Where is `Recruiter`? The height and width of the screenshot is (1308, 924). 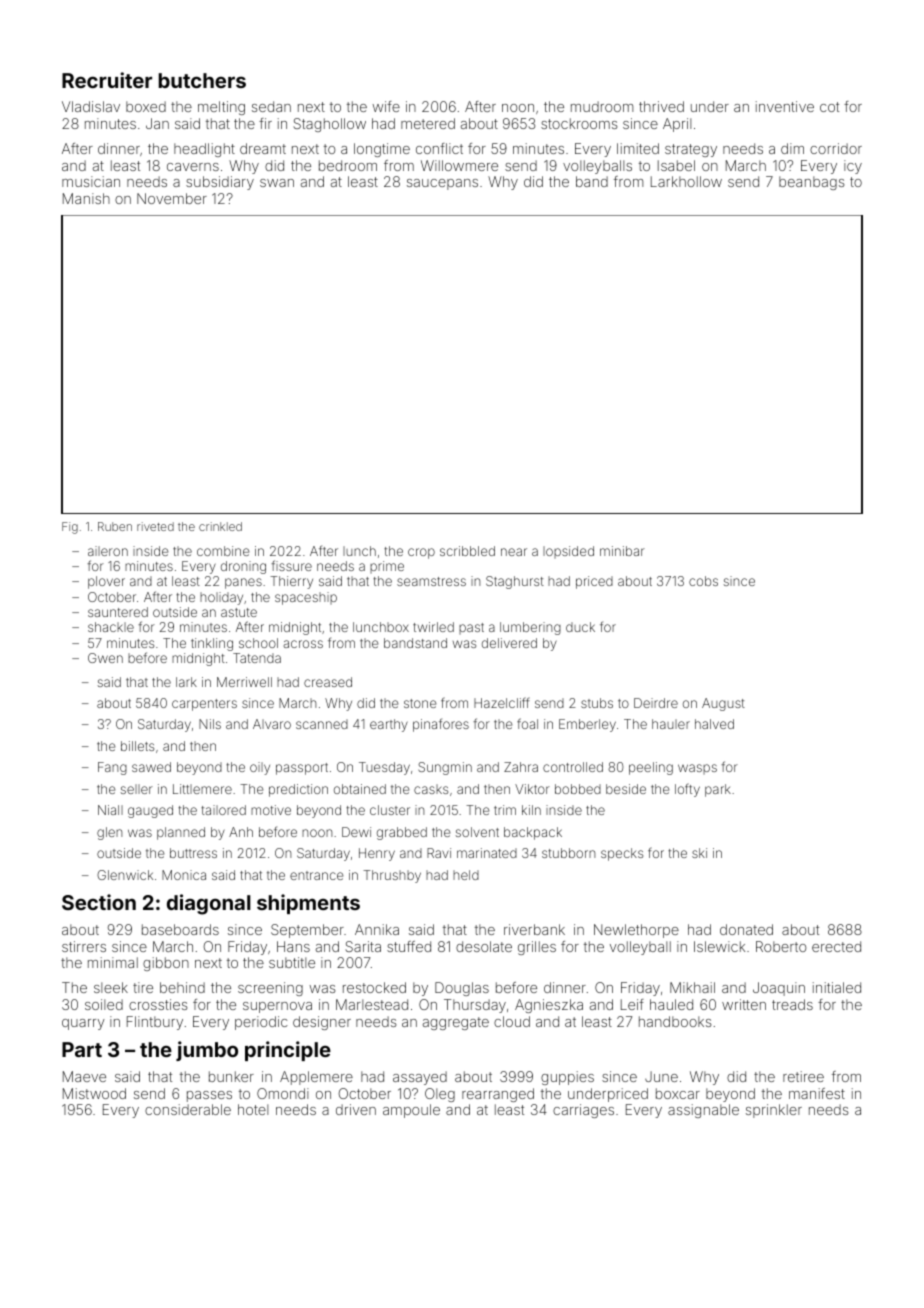 Recruiter is located at coordinates (107, 80).
